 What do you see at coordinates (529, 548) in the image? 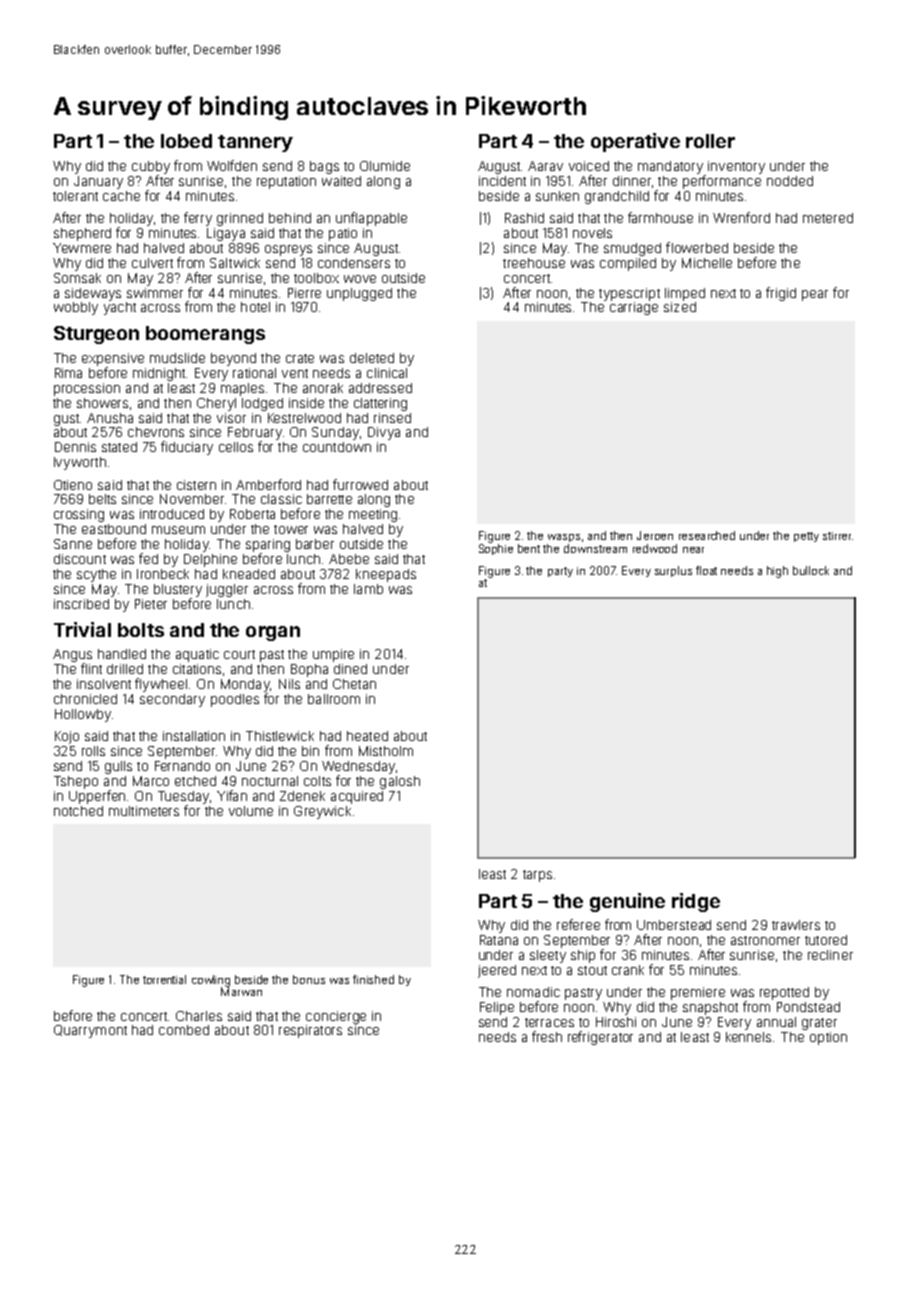
I see `bent` at bounding box center [529, 548].
